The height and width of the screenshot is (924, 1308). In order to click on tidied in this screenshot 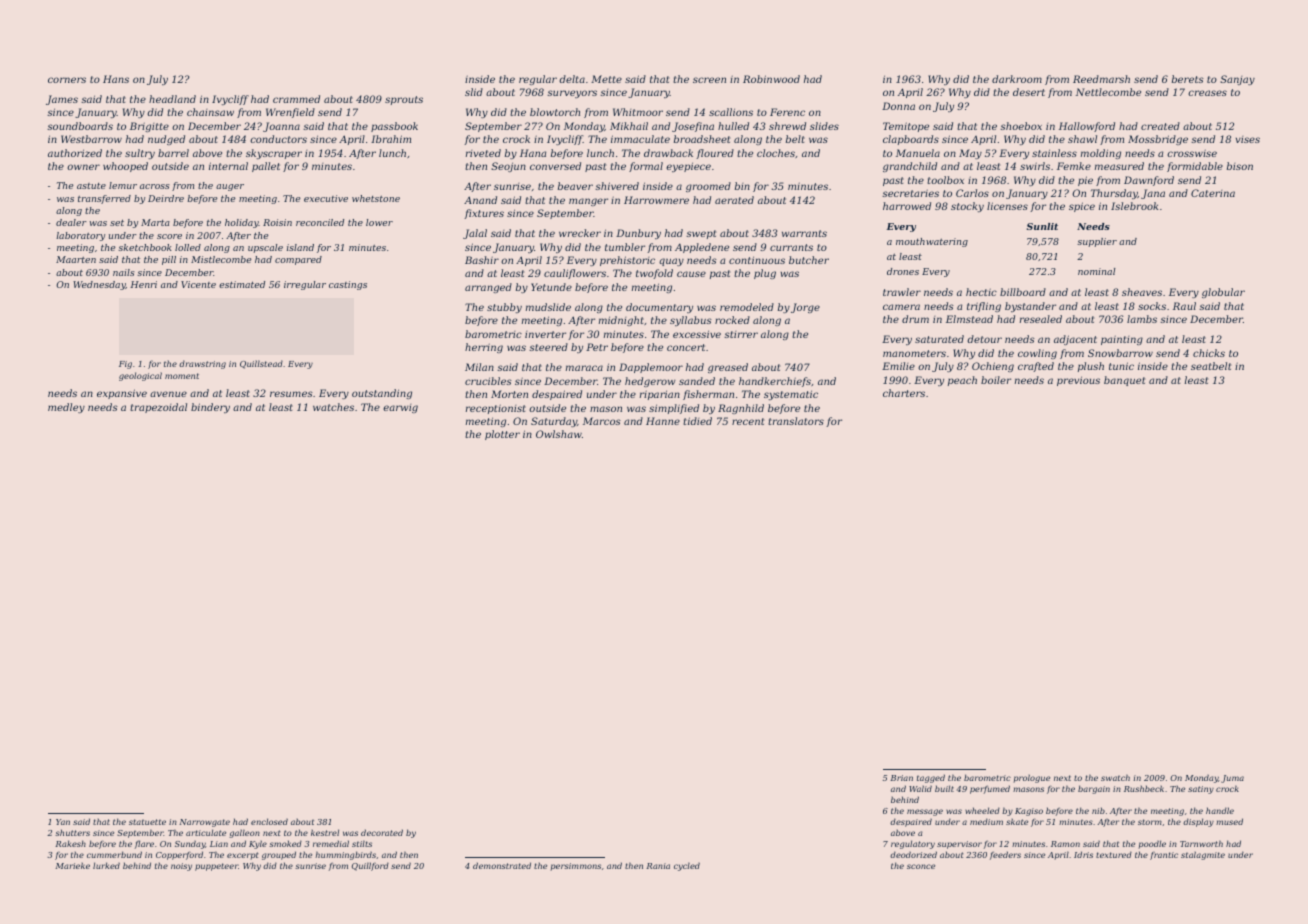, I will do `click(697, 421)`.
